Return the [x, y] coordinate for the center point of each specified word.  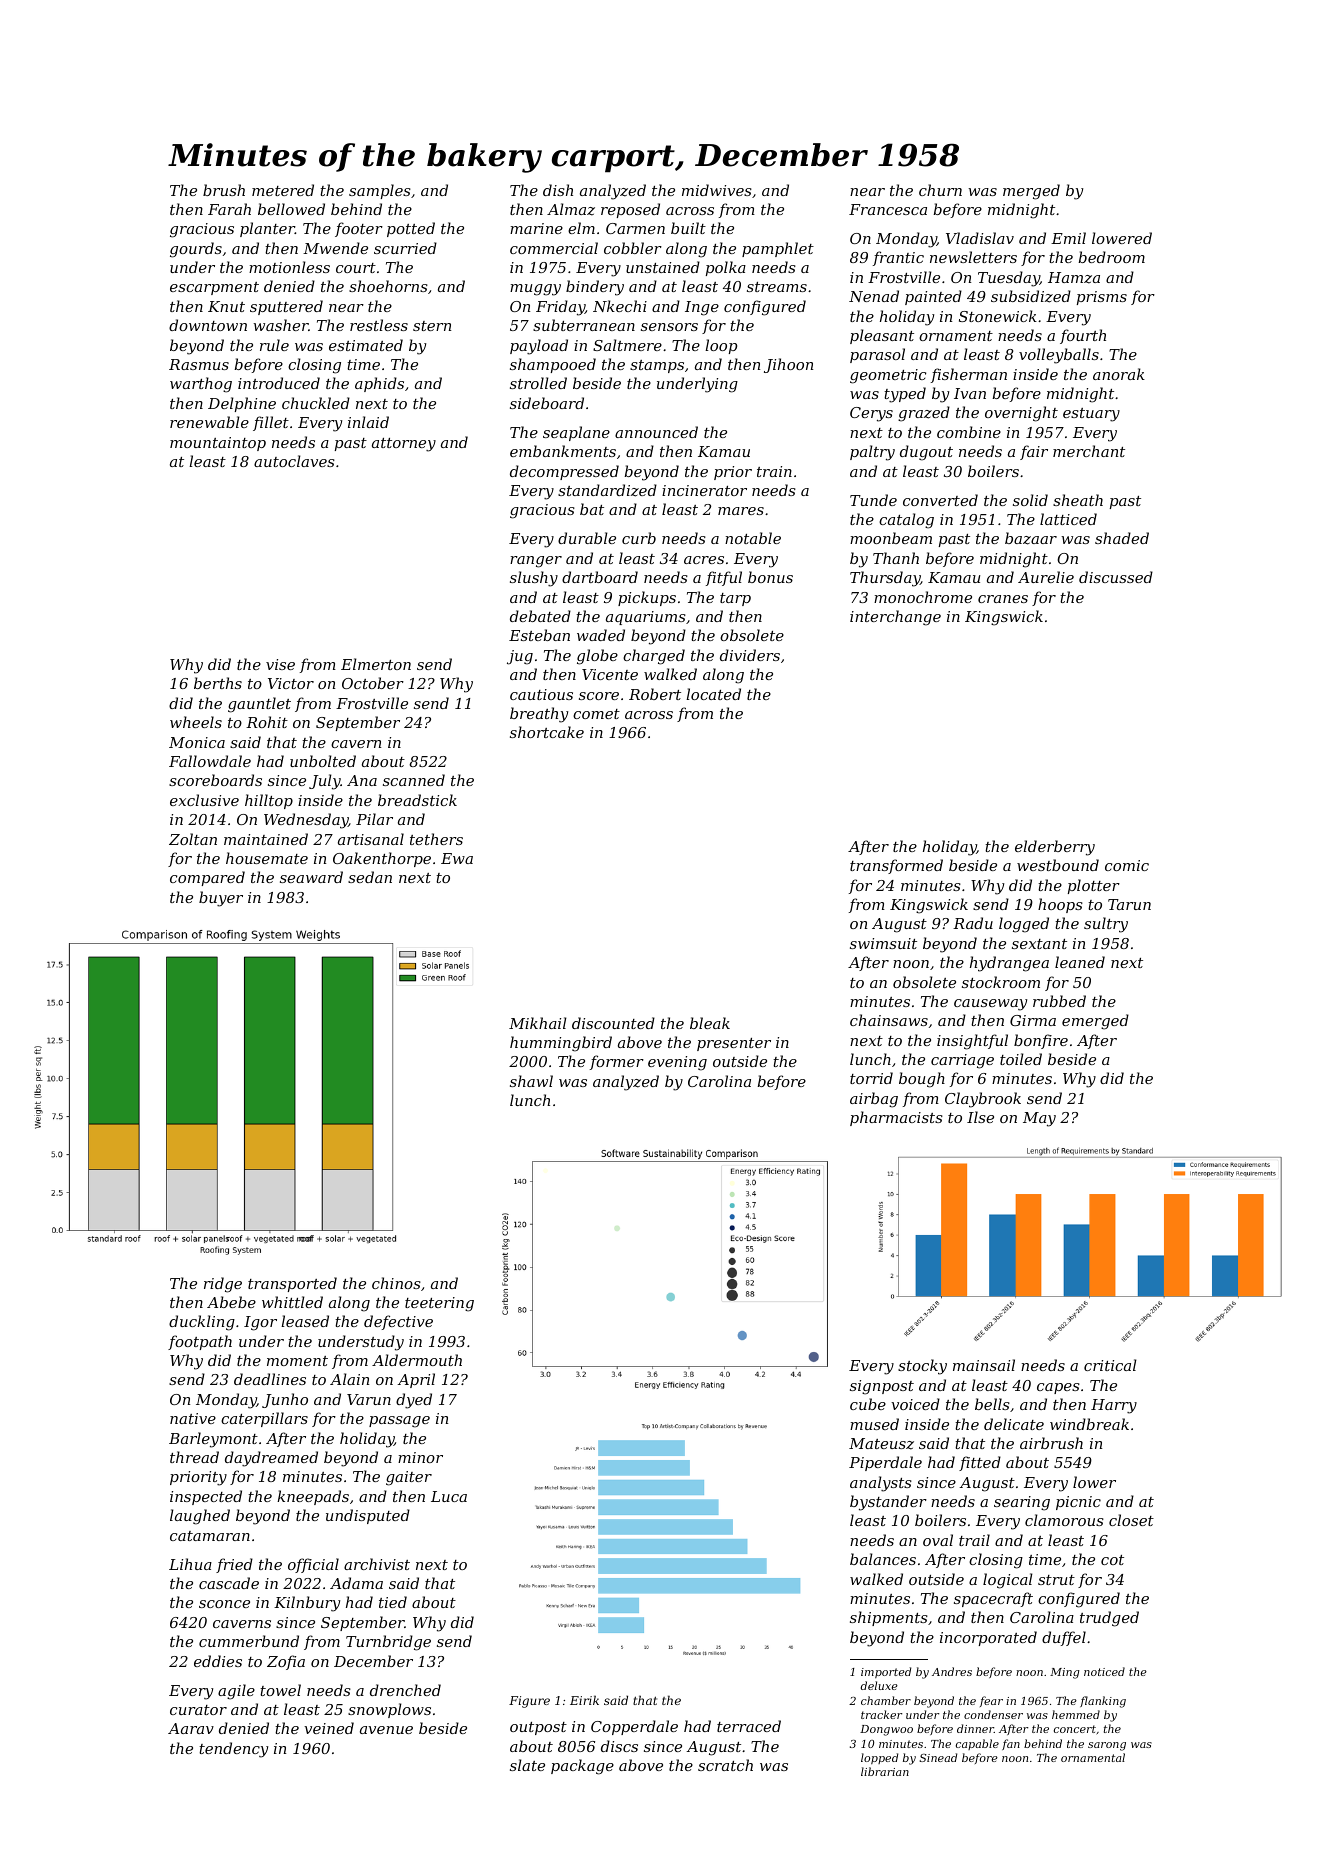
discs [619, 1746]
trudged [1109, 1619]
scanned [414, 780]
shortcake [547, 732]
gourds [196, 250]
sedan [370, 877]
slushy [534, 579]
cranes [1003, 599]
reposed [630, 210]
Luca [449, 1496]
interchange [895, 618]
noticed [1104, 1671]
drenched [405, 1690]
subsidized [1031, 296]
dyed [414, 1401]
